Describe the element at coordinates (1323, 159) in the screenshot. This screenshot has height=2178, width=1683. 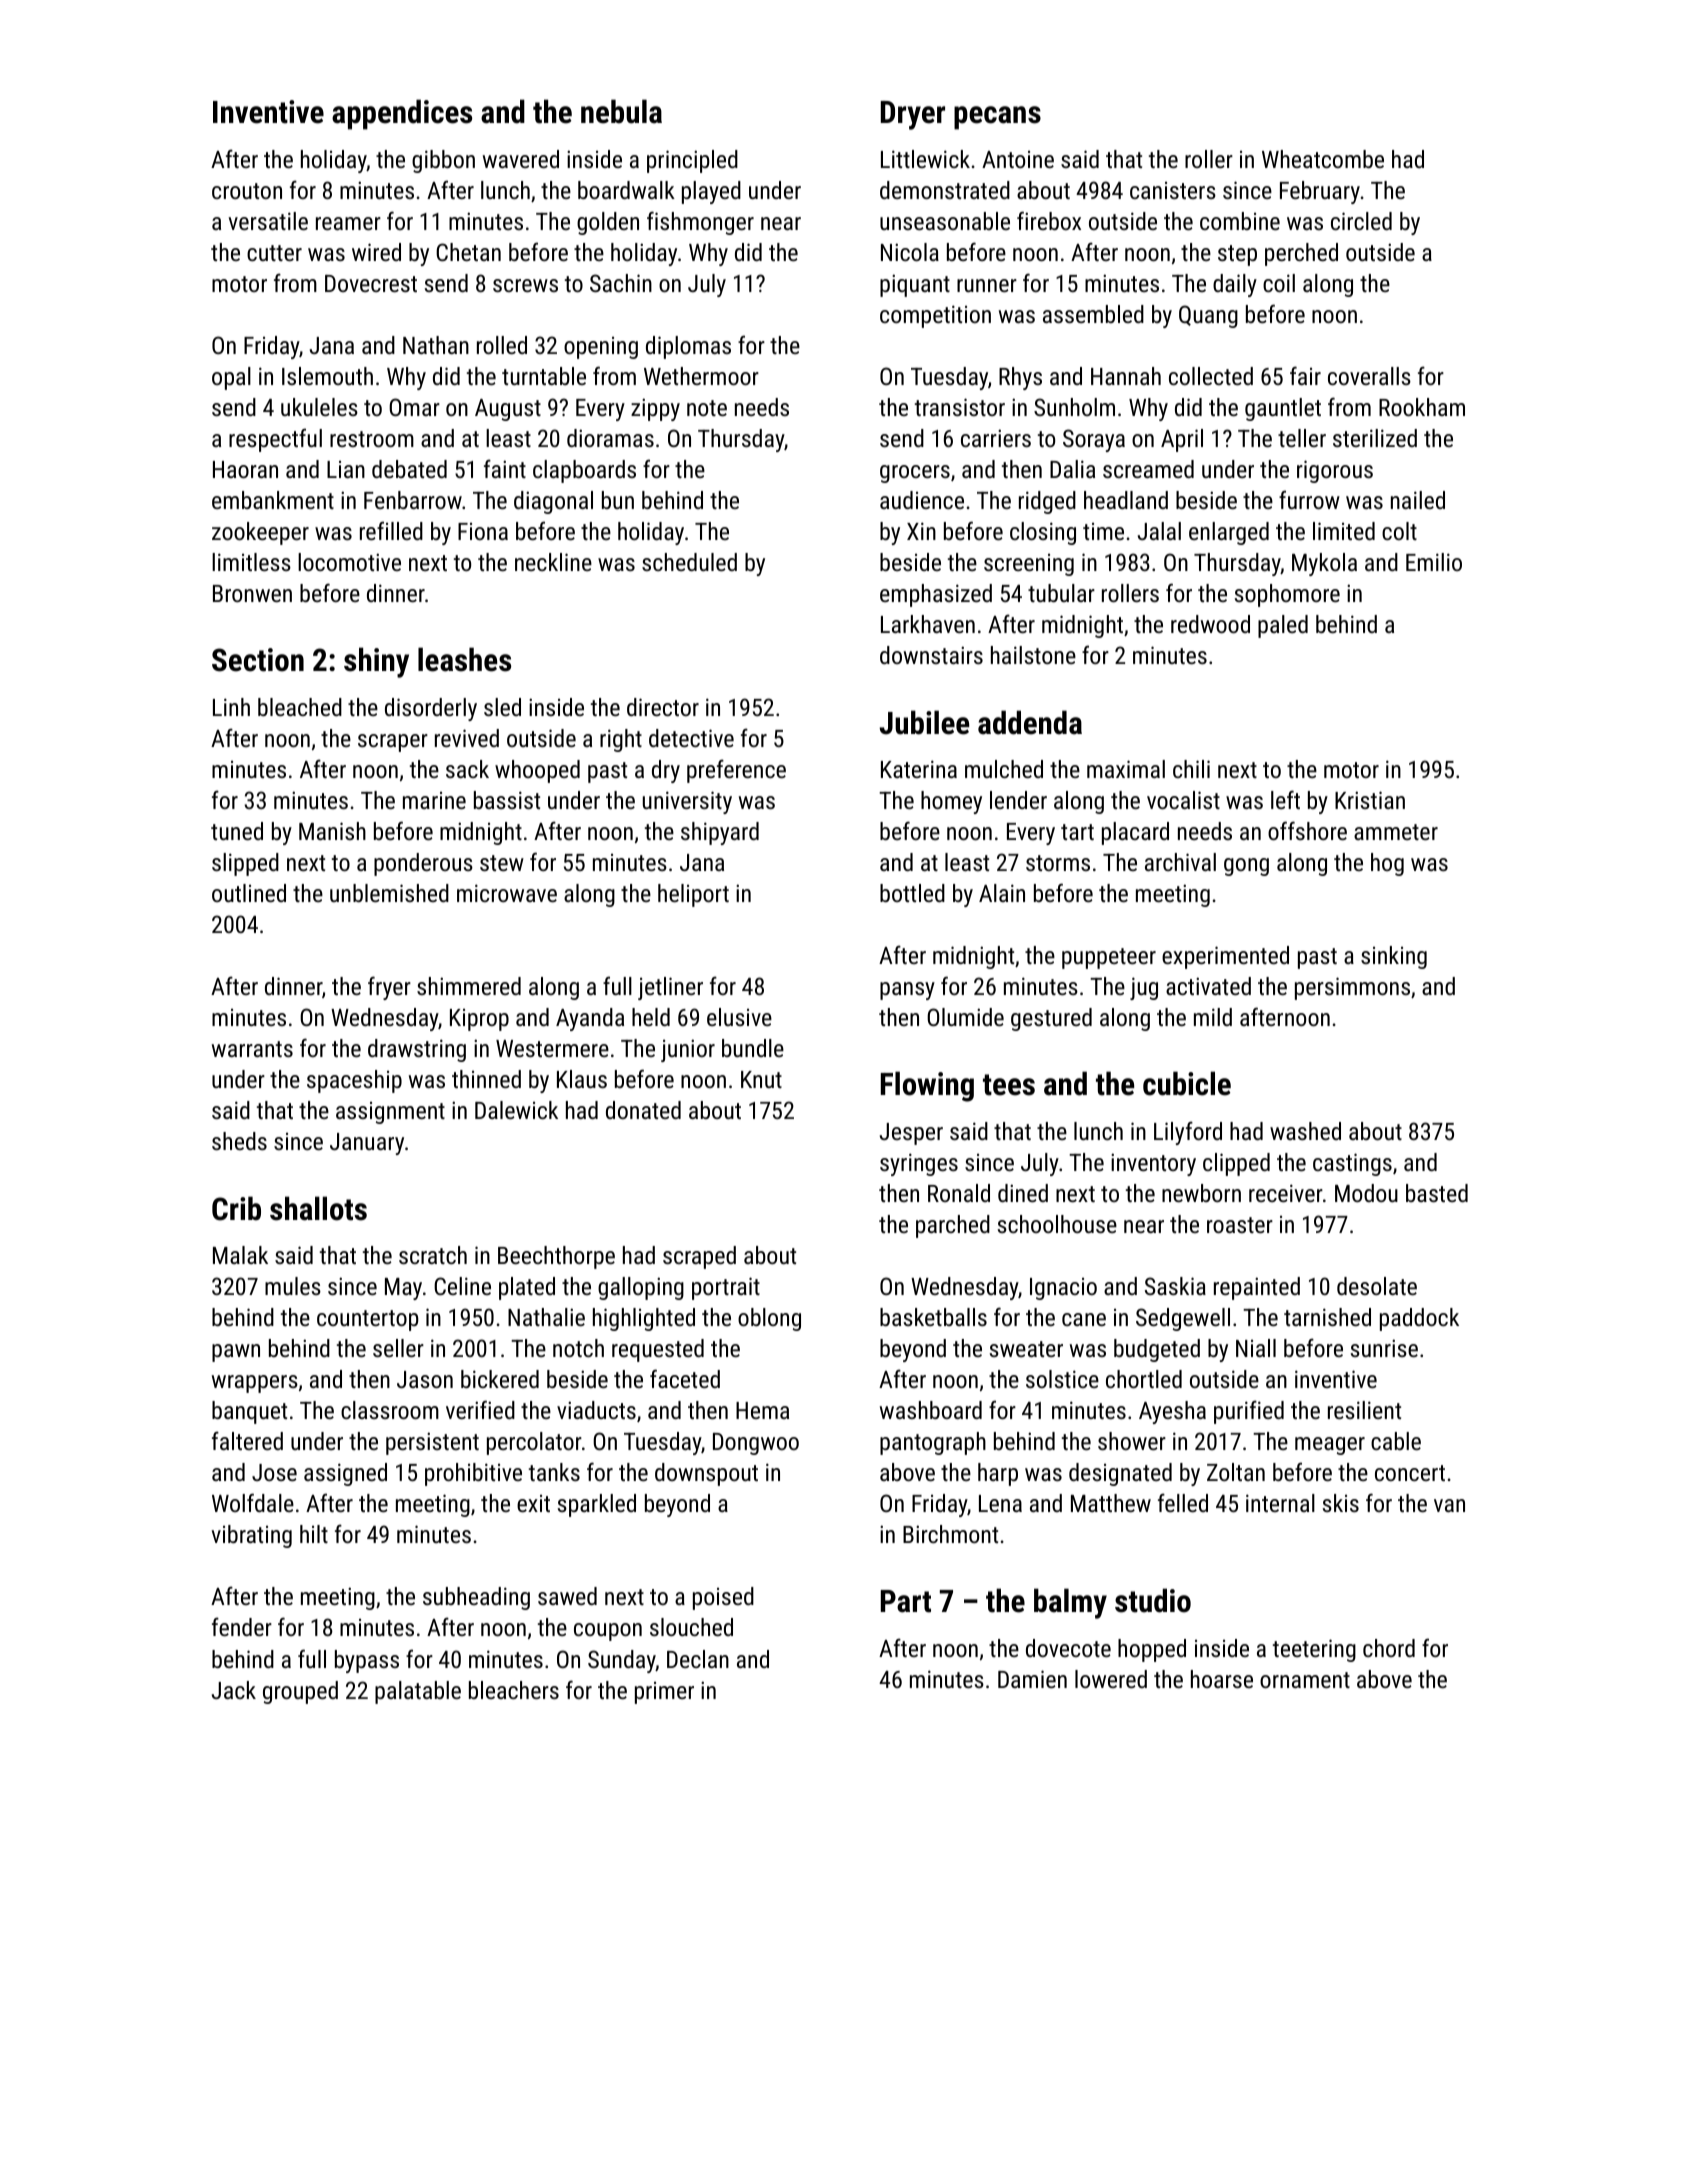
I see `Wheatcombe` at that location.
